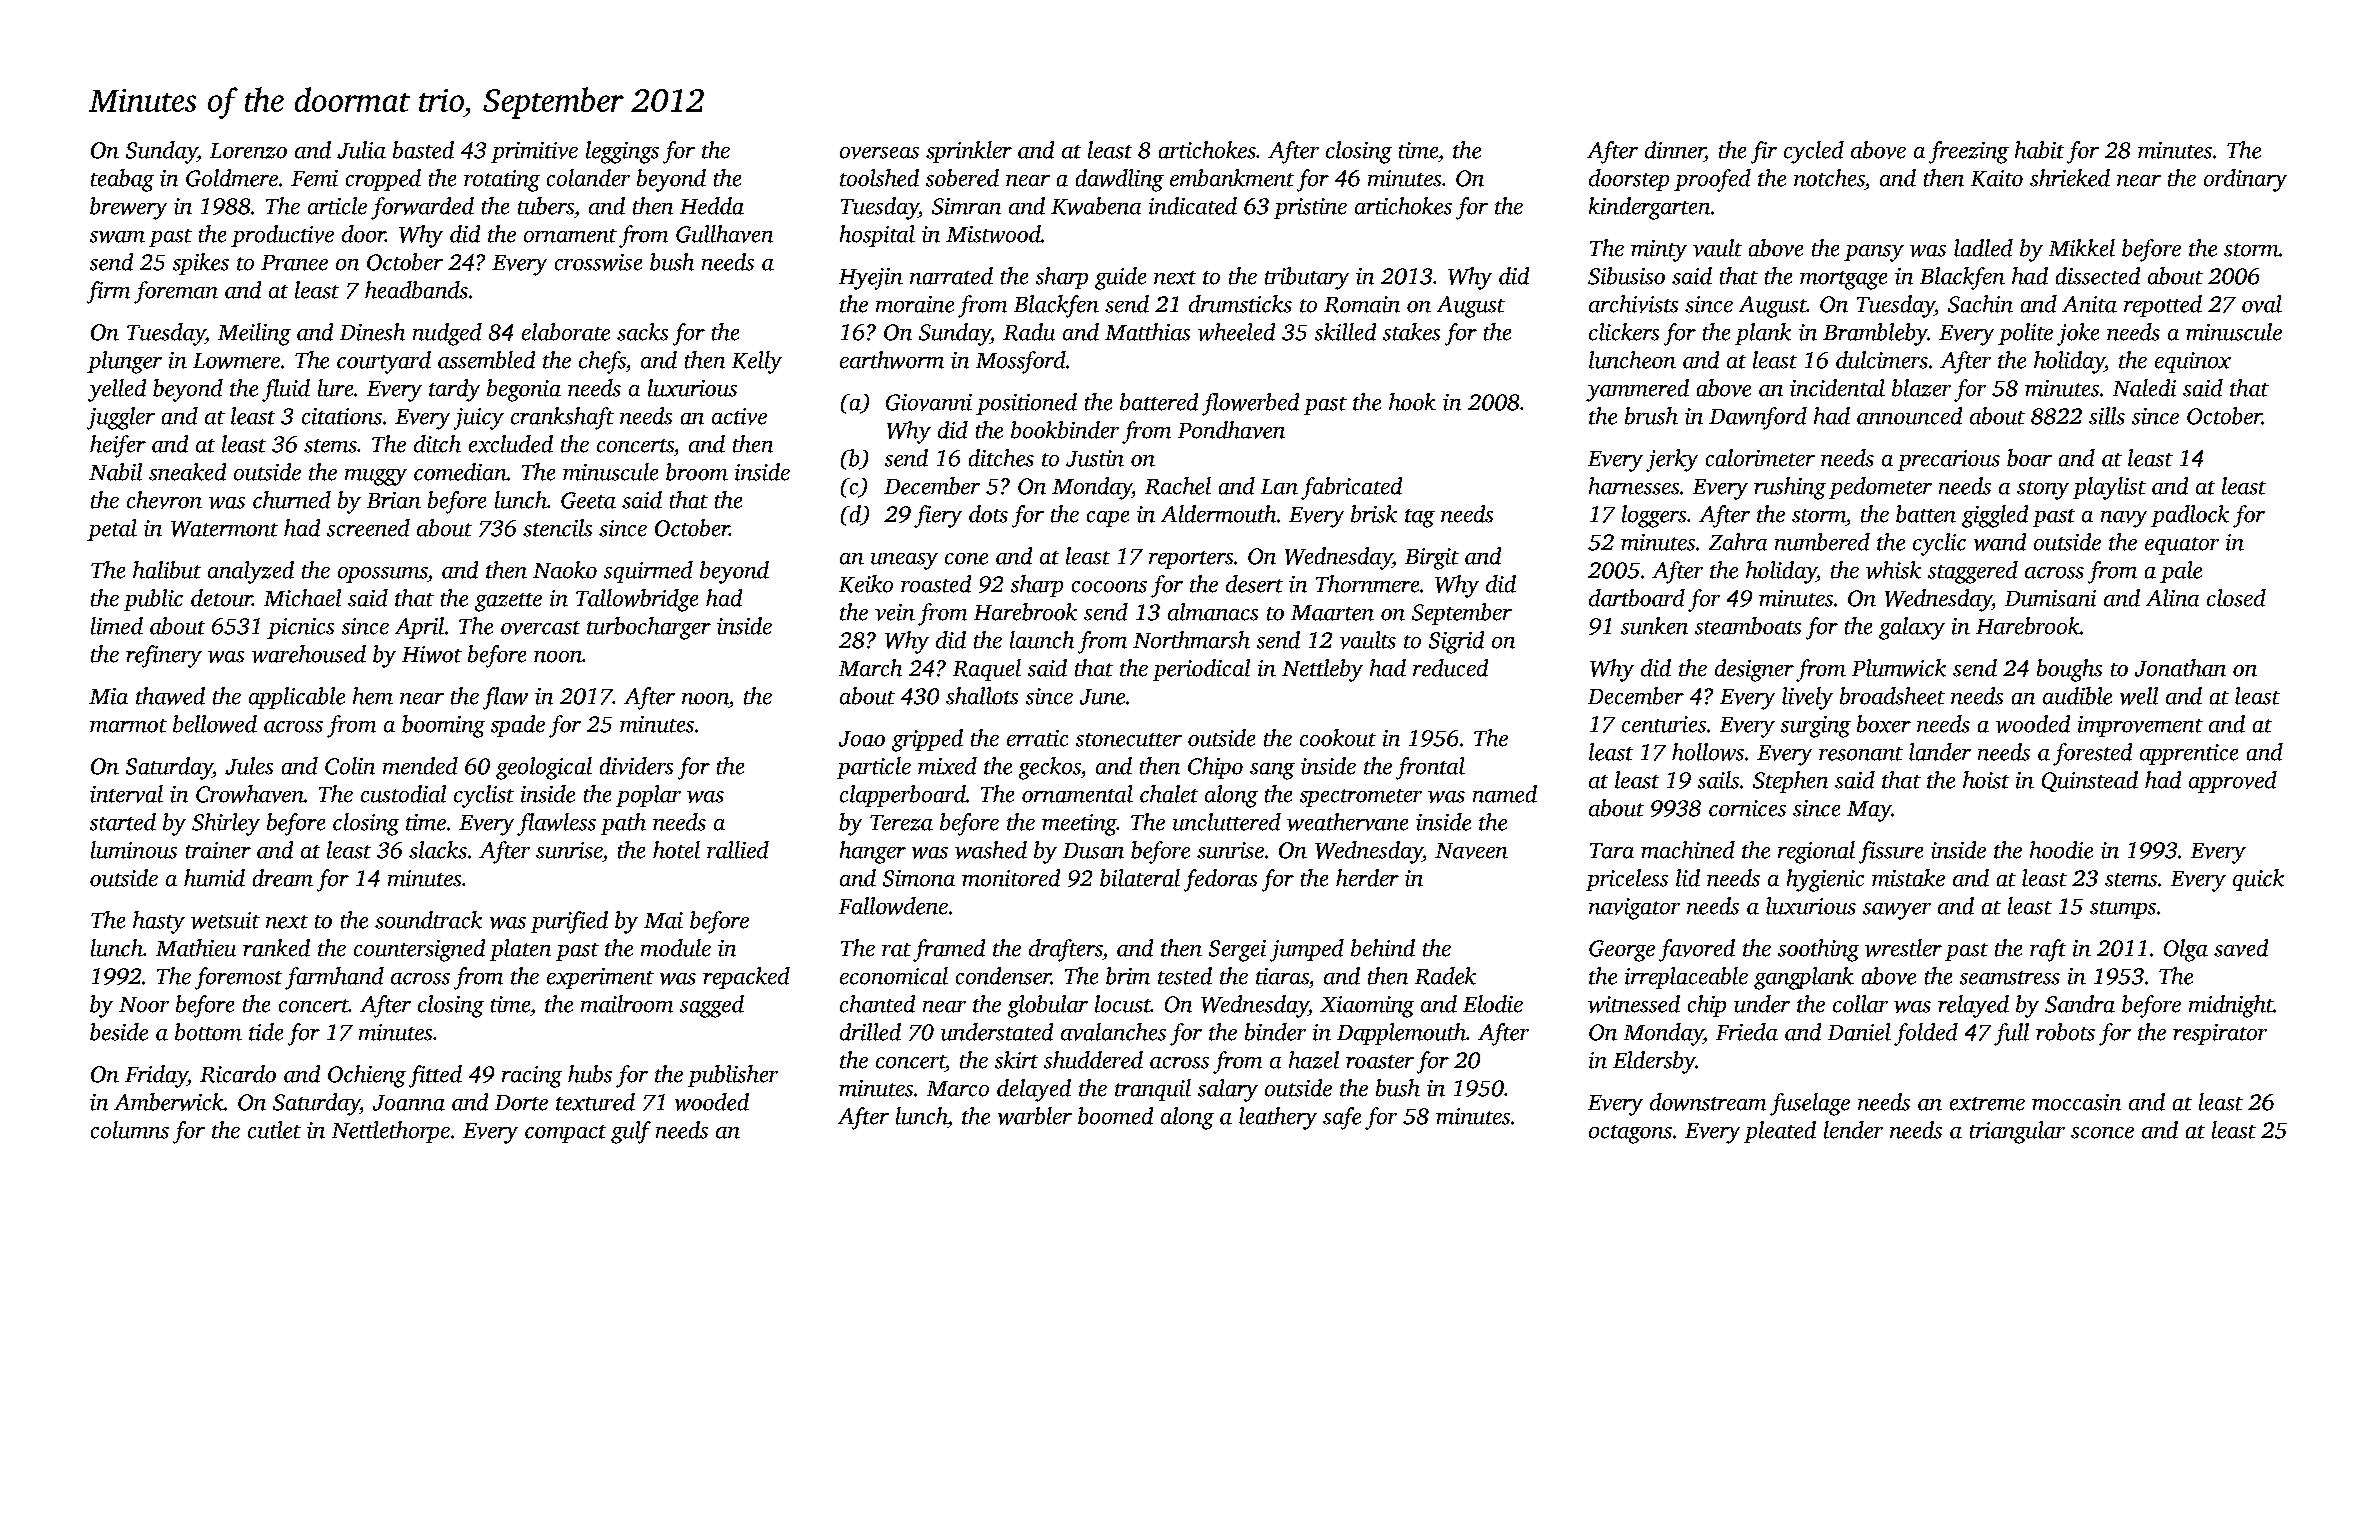  I want to click on Plumwick, so click(1899, 668).
